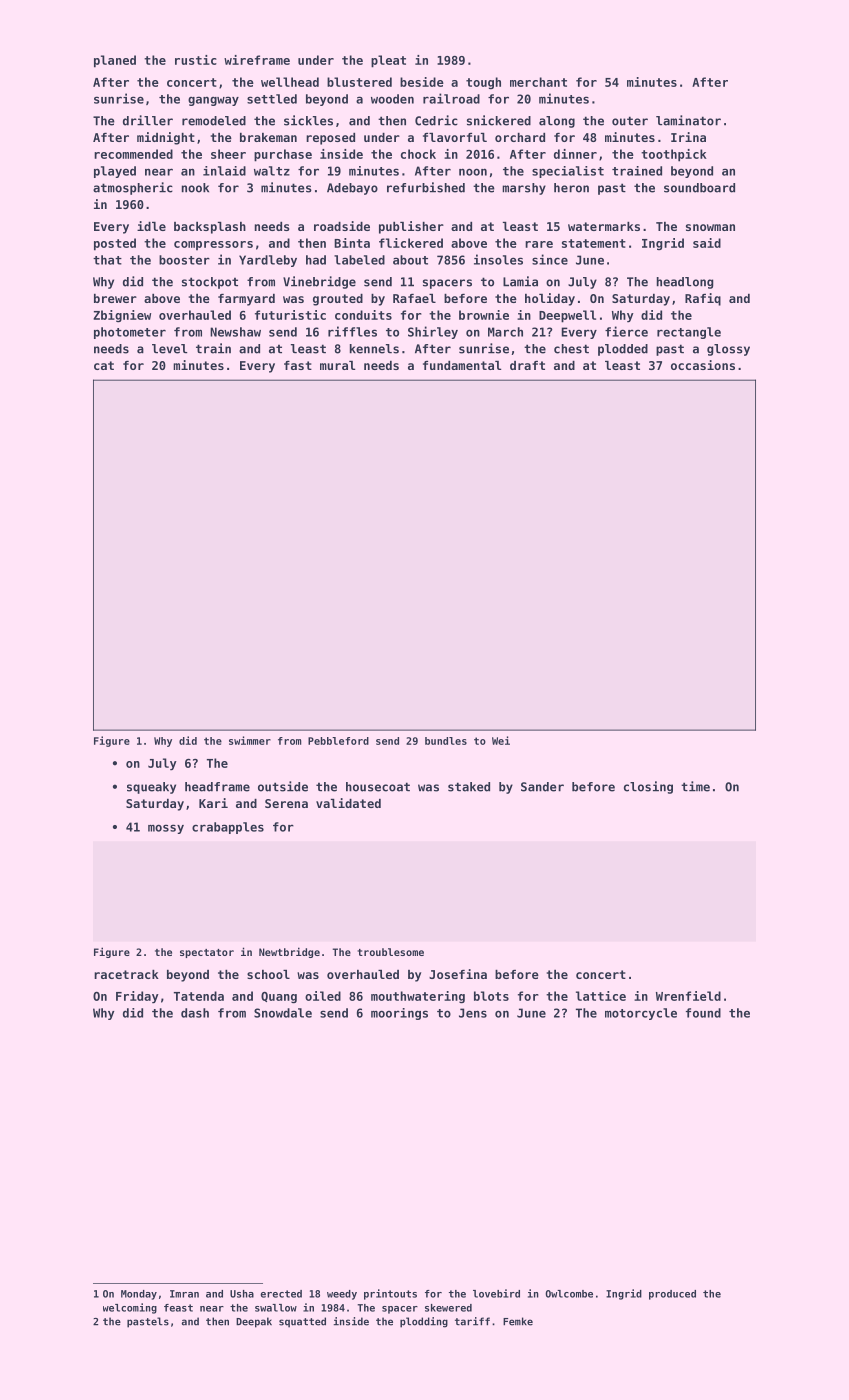  What do you see at coordinates (250, 740) in the page?
I see `swimmer` at bounding box center [250, 740].
